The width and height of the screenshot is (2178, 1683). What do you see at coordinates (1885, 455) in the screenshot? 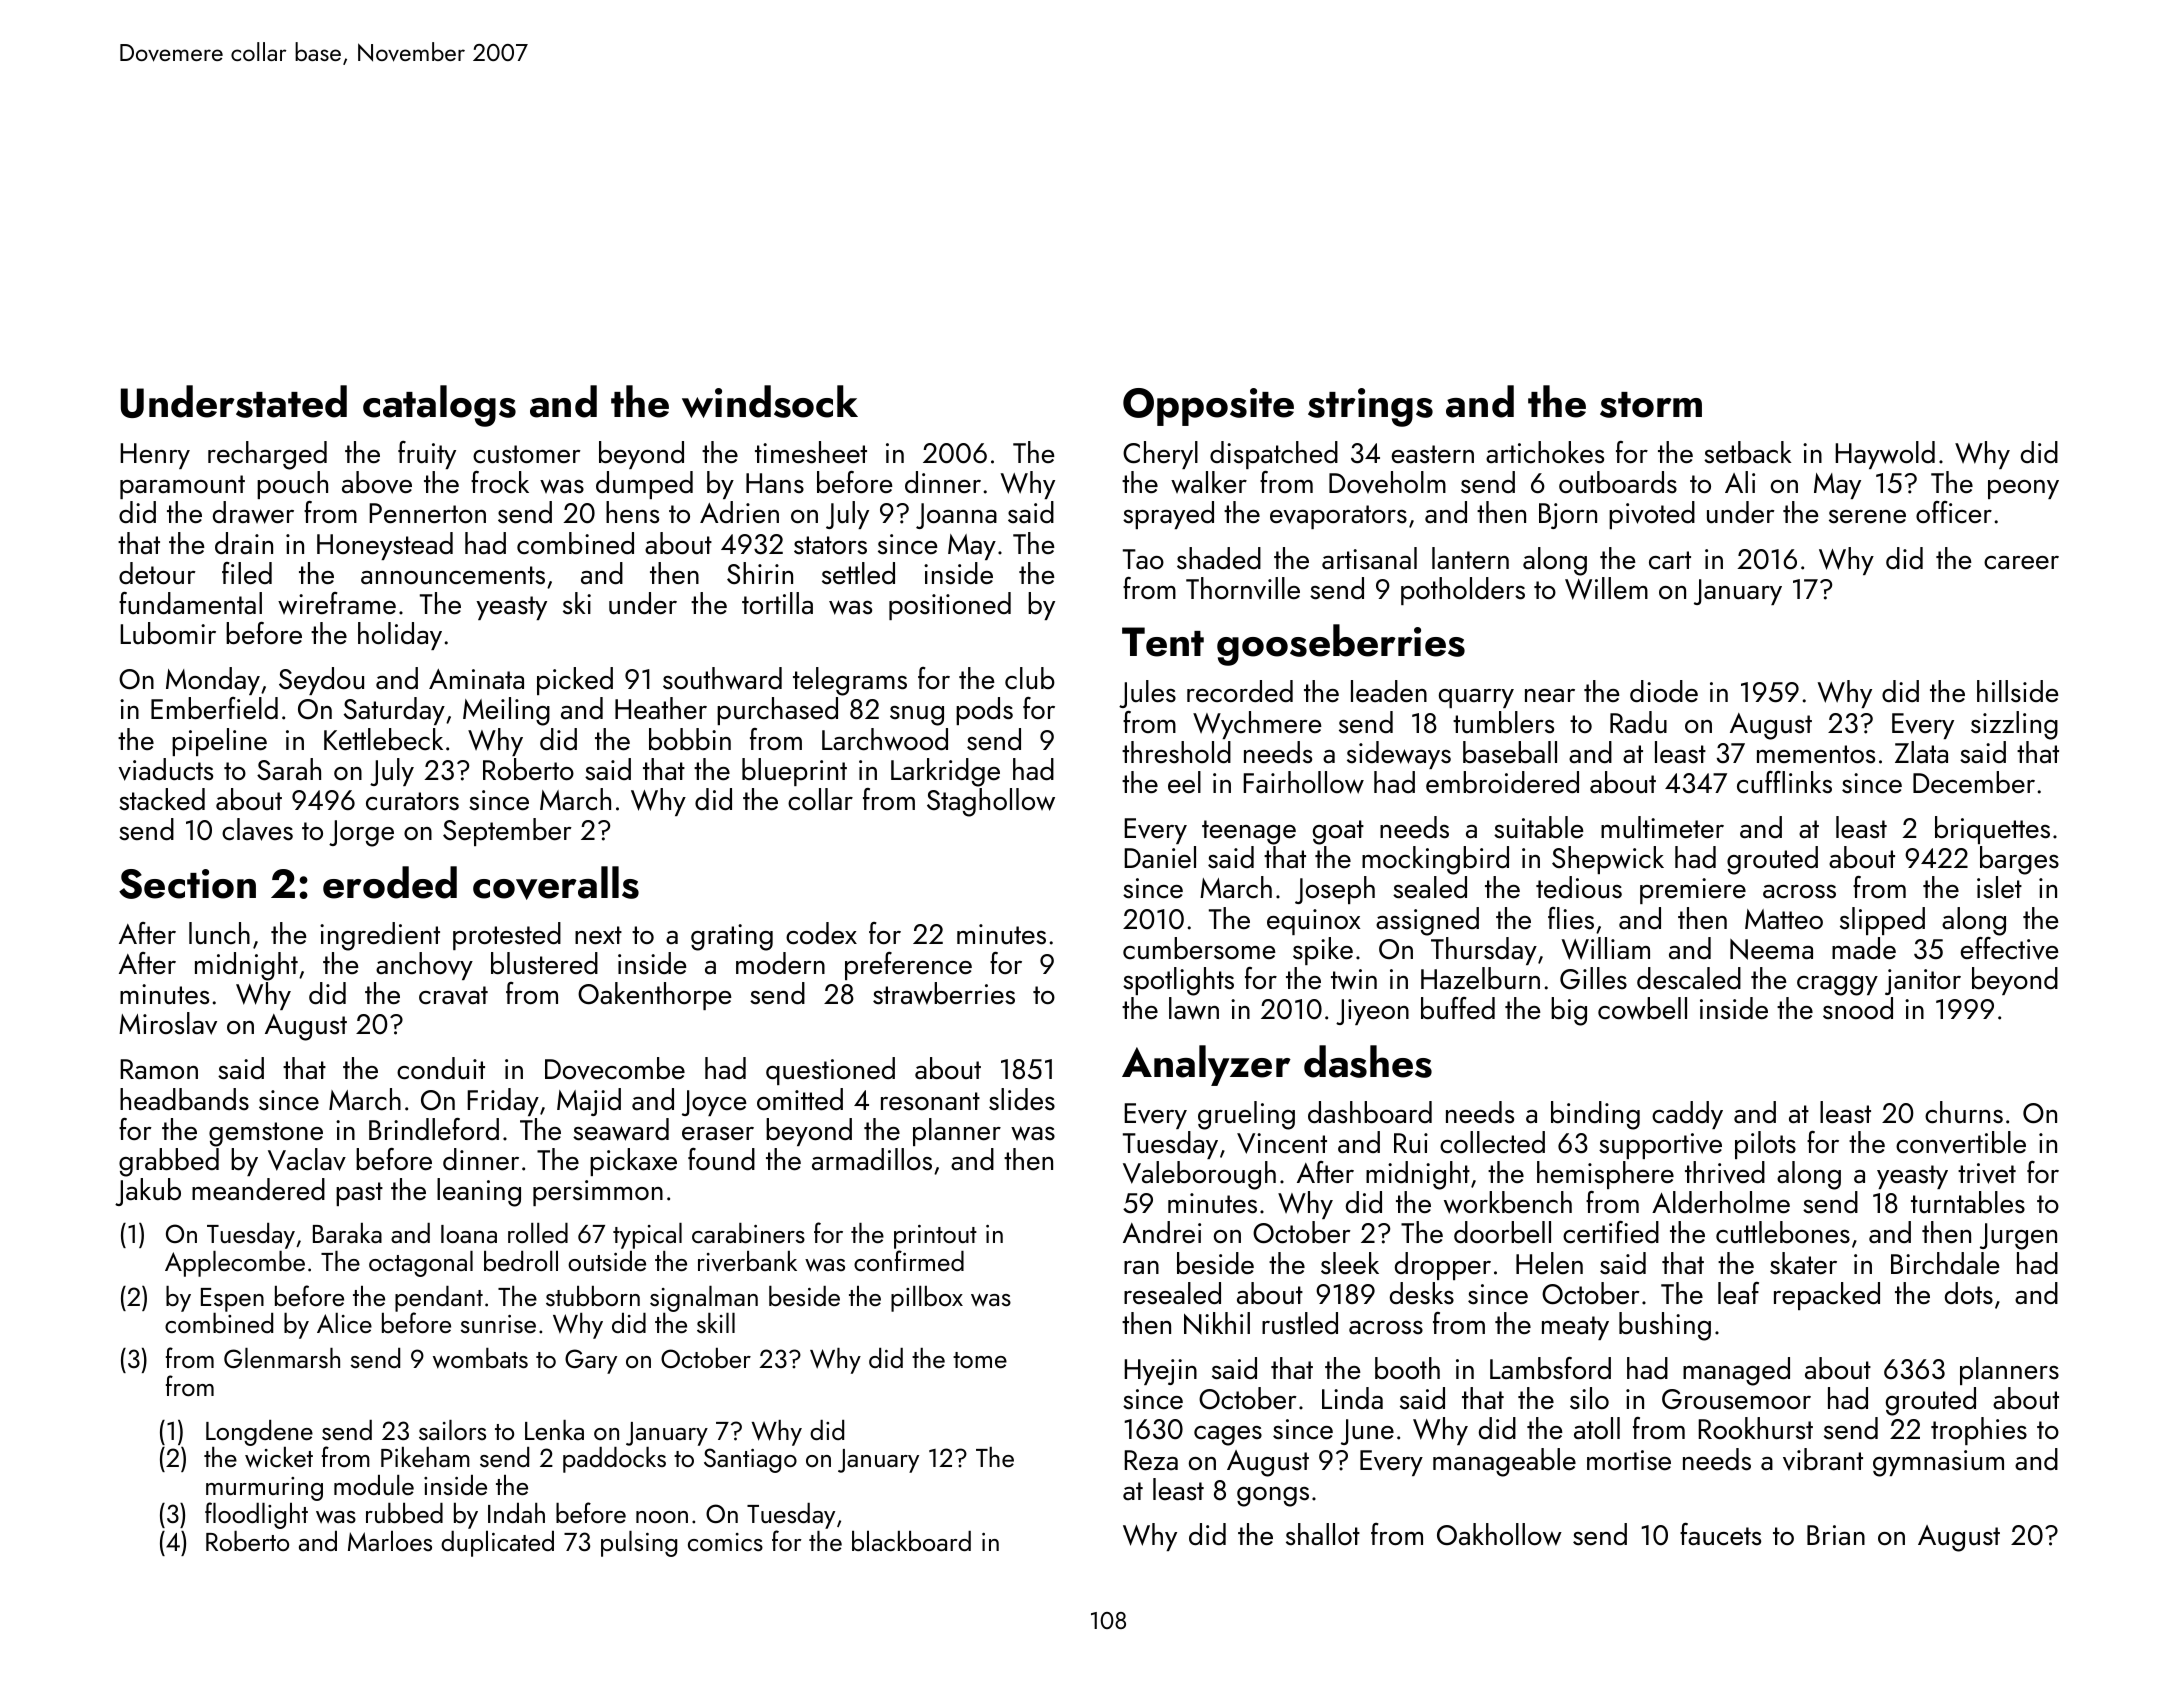
I see `Haywold` at bounding box center [1885, 455].
